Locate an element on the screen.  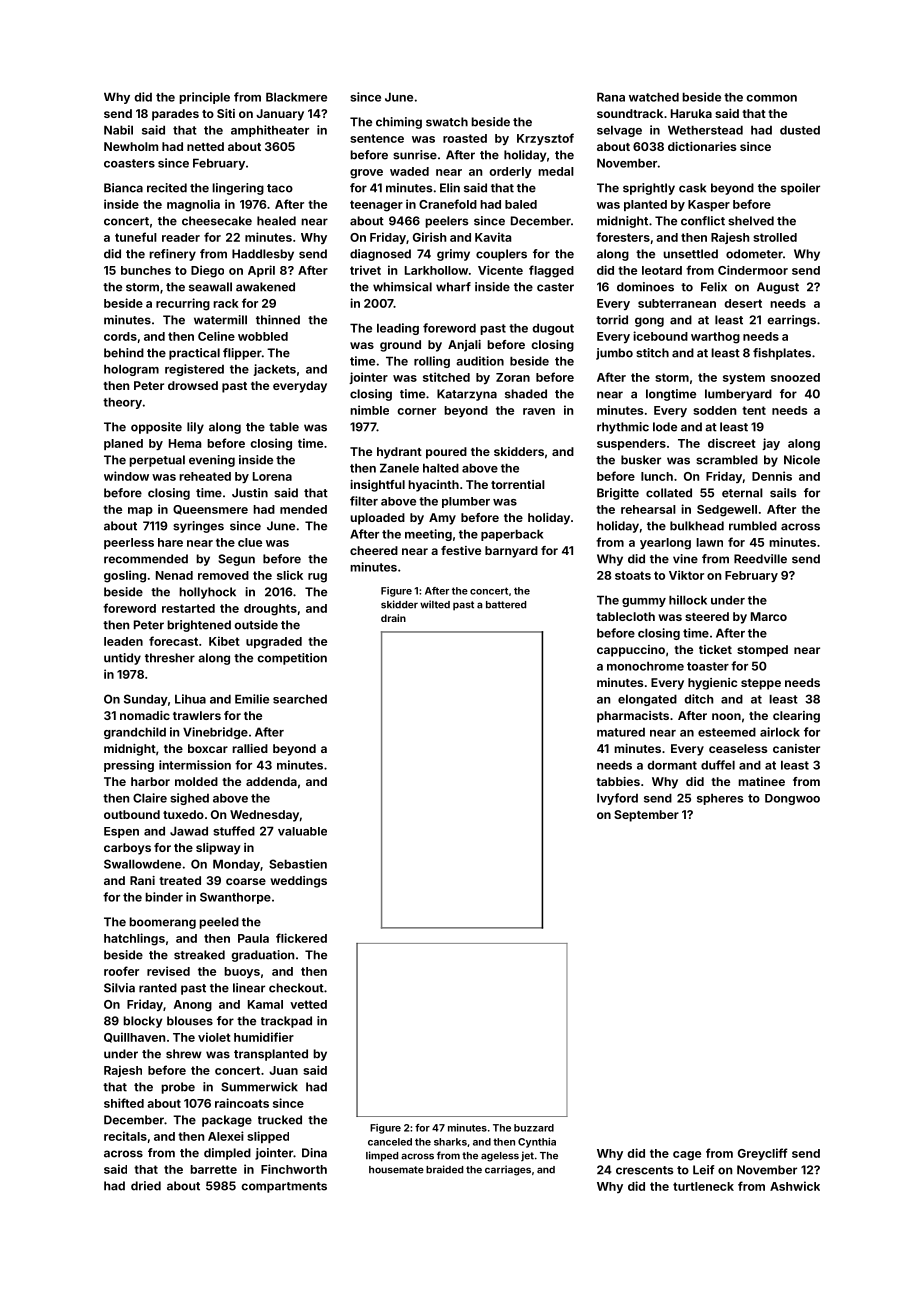
Nabil is located at coordinates (118, 130).
